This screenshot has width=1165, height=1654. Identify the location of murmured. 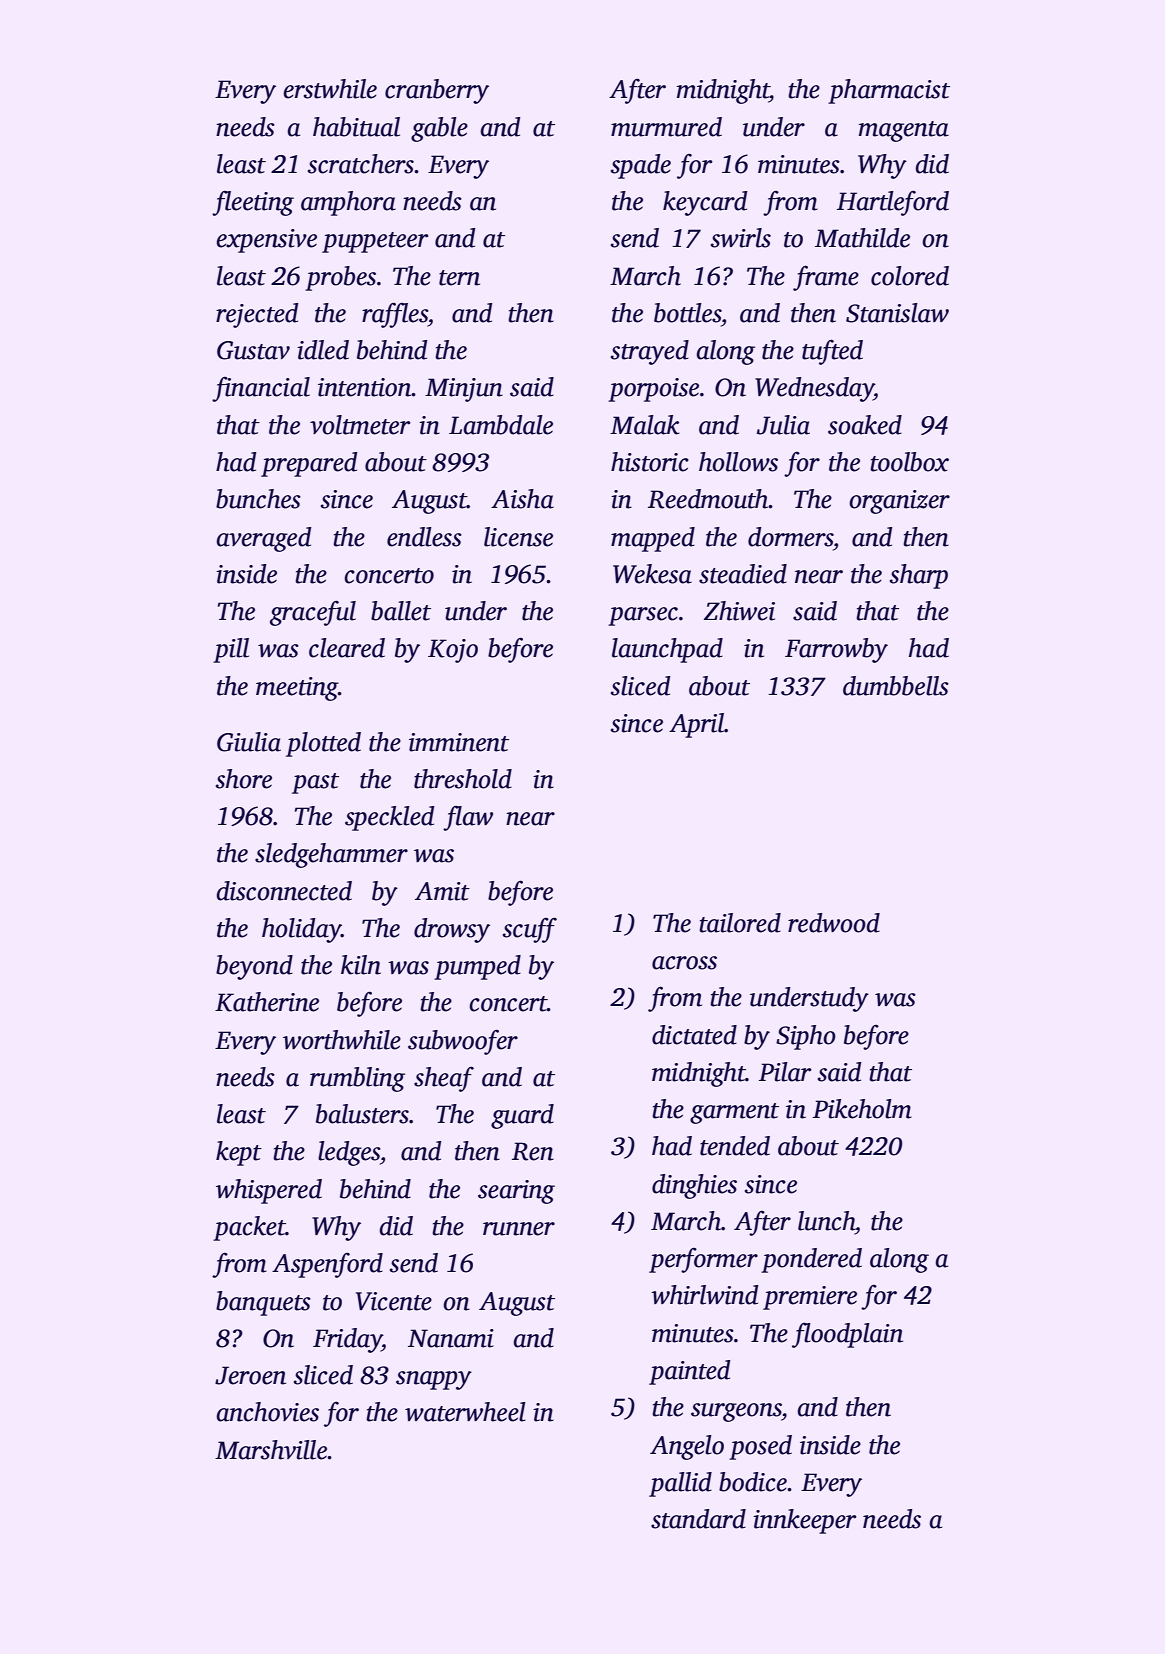
(666, 127).
